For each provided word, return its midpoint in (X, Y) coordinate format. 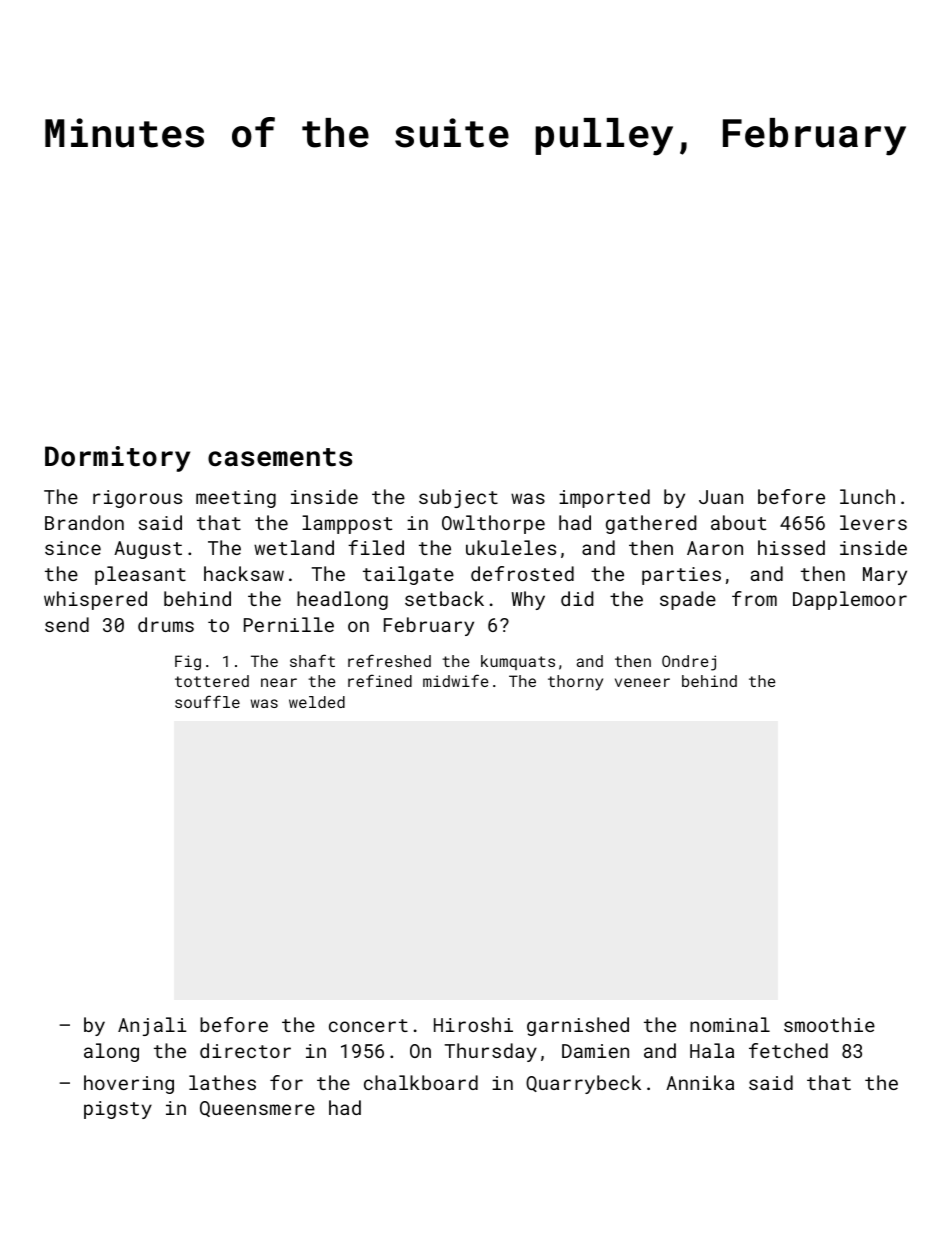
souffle (207, 701)
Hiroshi (473, 1024)
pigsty (118, 1110)
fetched (788, 1050)
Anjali (152, 1026)
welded (317, 702)
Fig (188, 663)
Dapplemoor (850, 600)
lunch (867, 496)
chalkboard (421, 1082)
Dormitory (117, 459)
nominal (730, 1024)
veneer (642, 682)
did (577, 598)
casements (280, 457)
